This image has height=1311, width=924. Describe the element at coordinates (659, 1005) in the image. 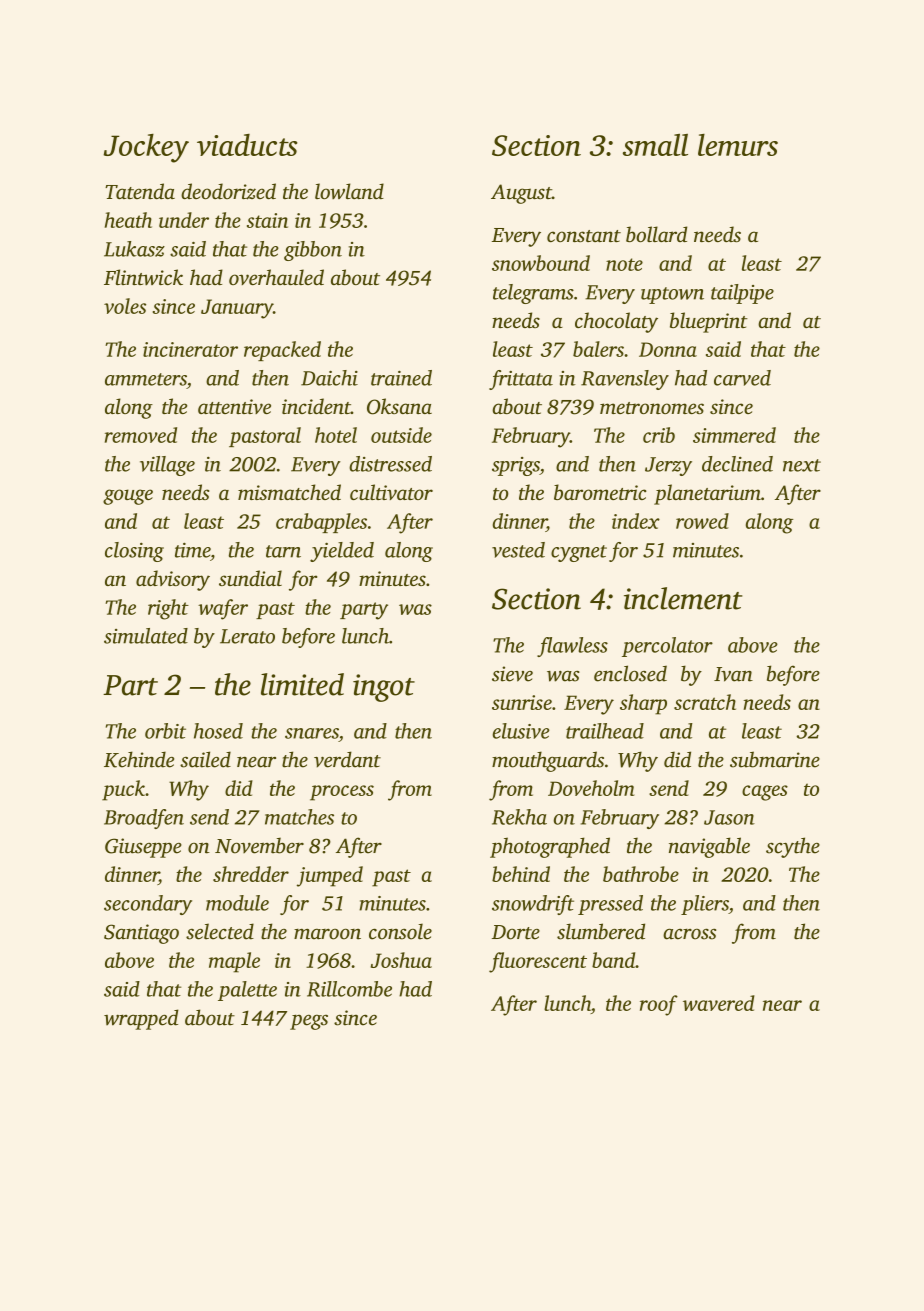

I see `roof` at that location.
